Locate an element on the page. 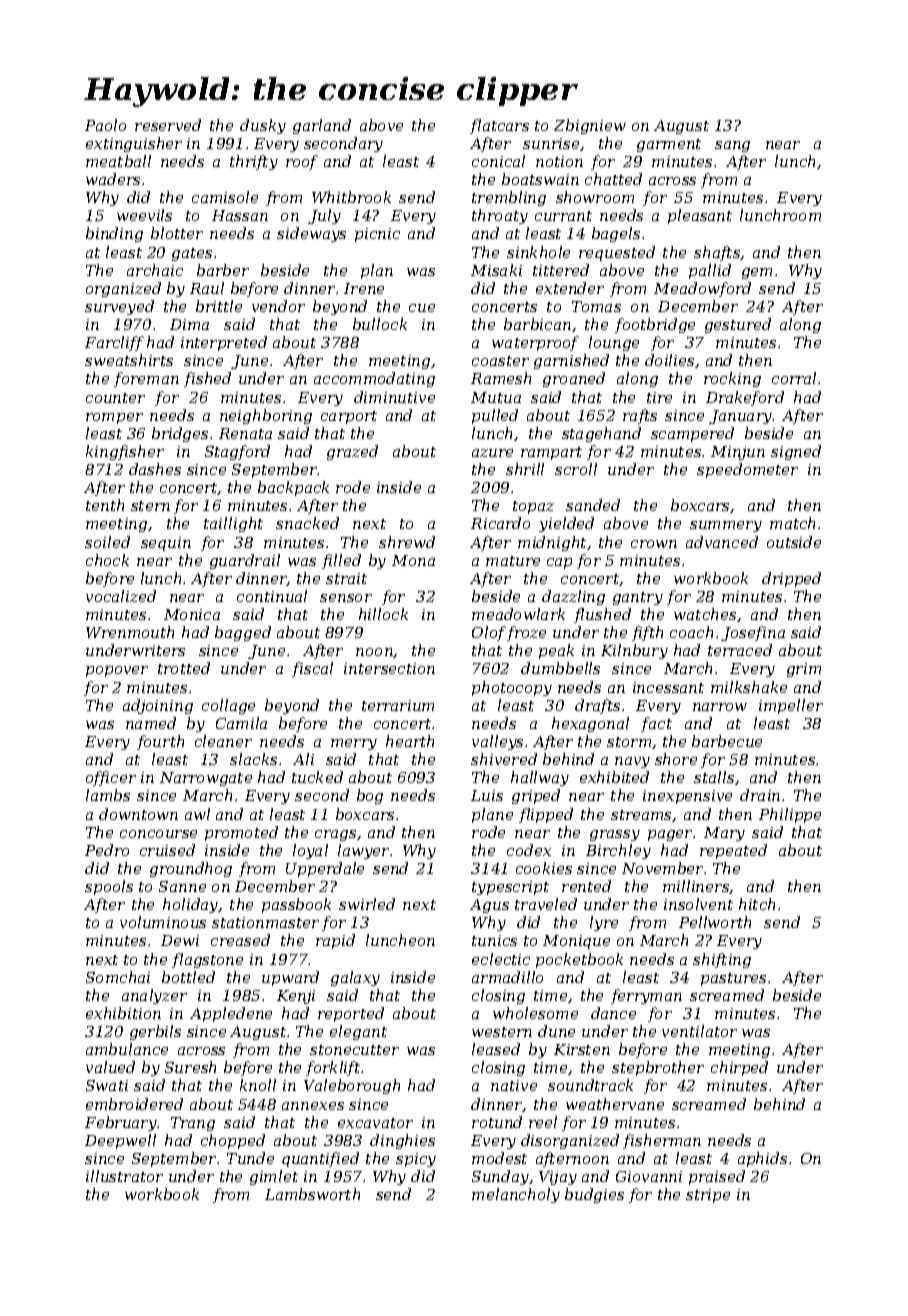 The image size is (908, 1316). named is located at coordinates (151, 723).
